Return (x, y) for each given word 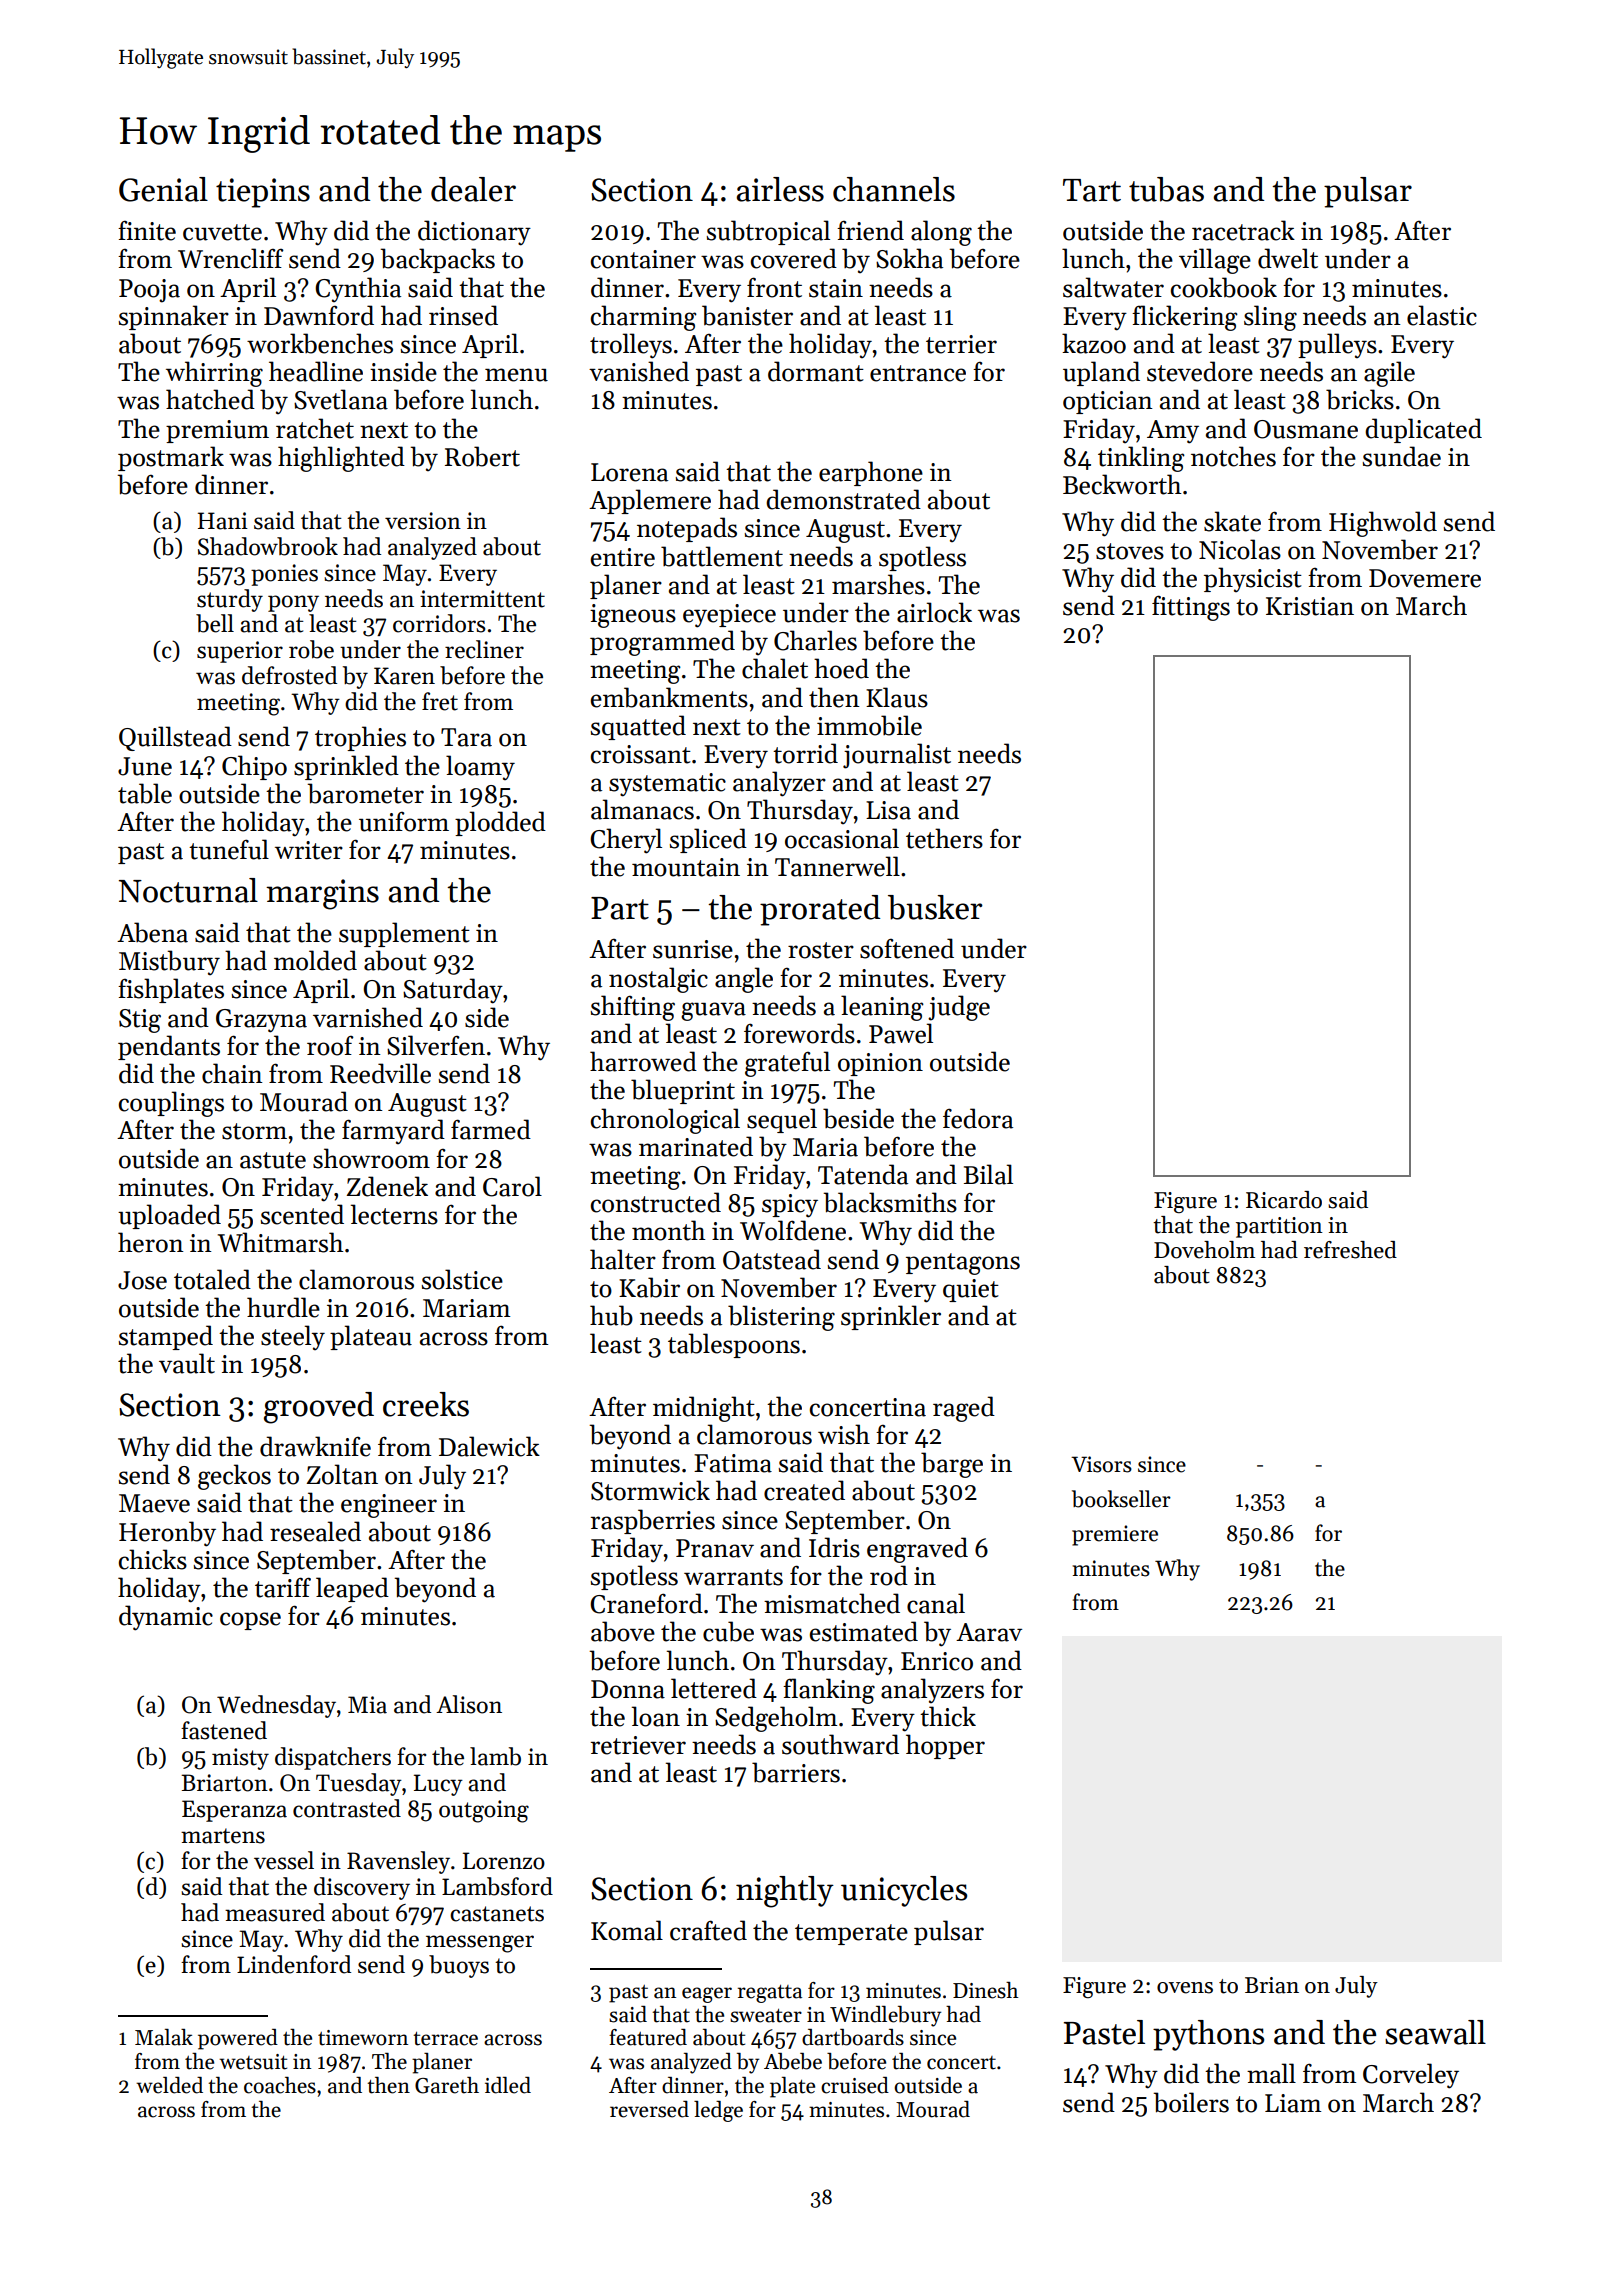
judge (959, 1008)
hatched (210, 399)
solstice (462, 1279)
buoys (459, 1966)
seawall (1435, 2032)
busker (935, 907)
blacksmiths (890, 1202)
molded (315, 960)
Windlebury (885, 2016)
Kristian (1310, 606)
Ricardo (1284, 1200)
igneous (633, 616)
